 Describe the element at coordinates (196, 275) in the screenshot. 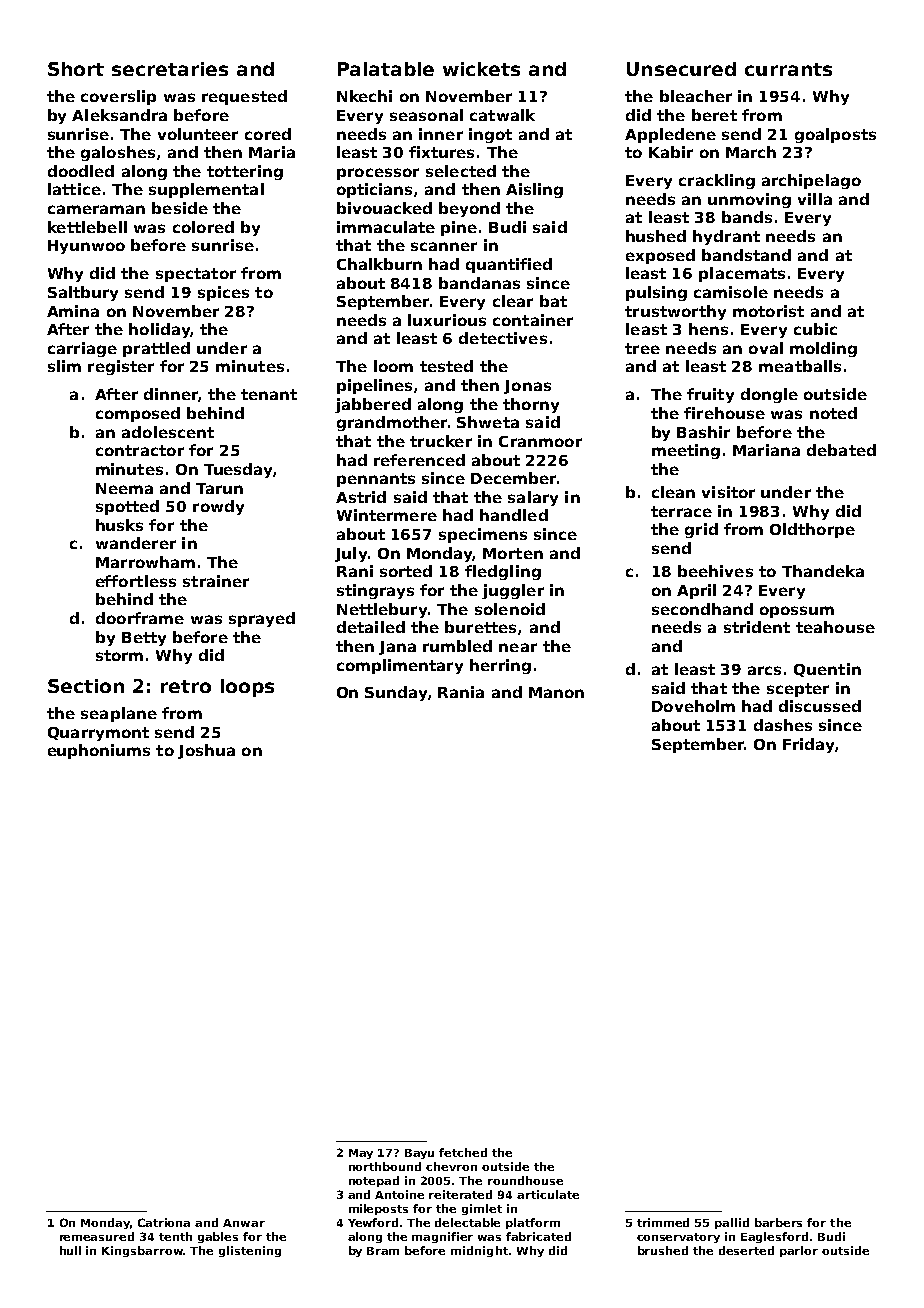

I see `spectator` at that location.
